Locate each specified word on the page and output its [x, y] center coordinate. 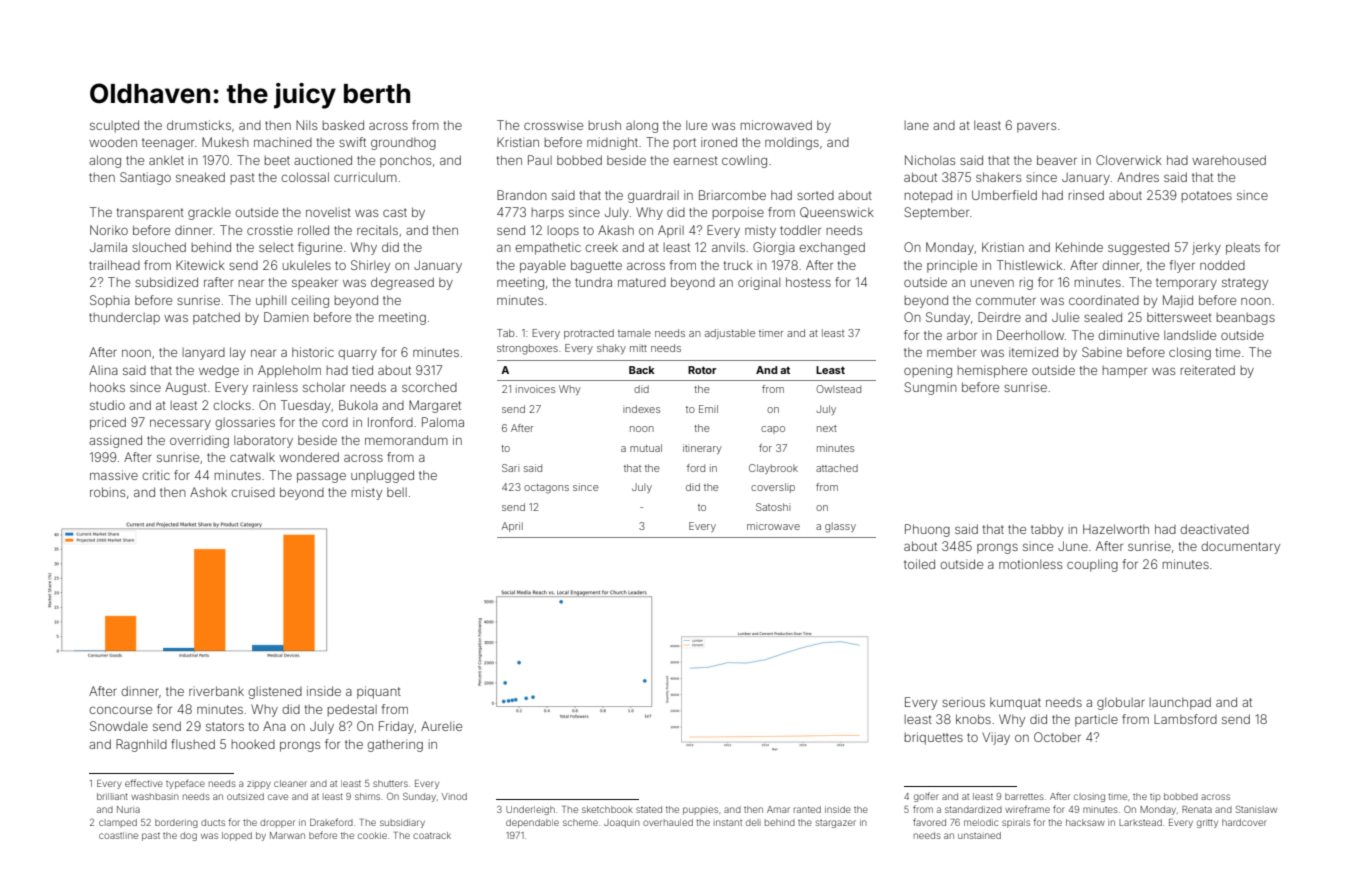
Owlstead [838, 389]
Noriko [109, 230]
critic [156, 475]
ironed [719, 142]
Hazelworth [1116, 529]
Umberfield [1004, 195]
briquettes [934, 738]
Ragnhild [141, 745]
